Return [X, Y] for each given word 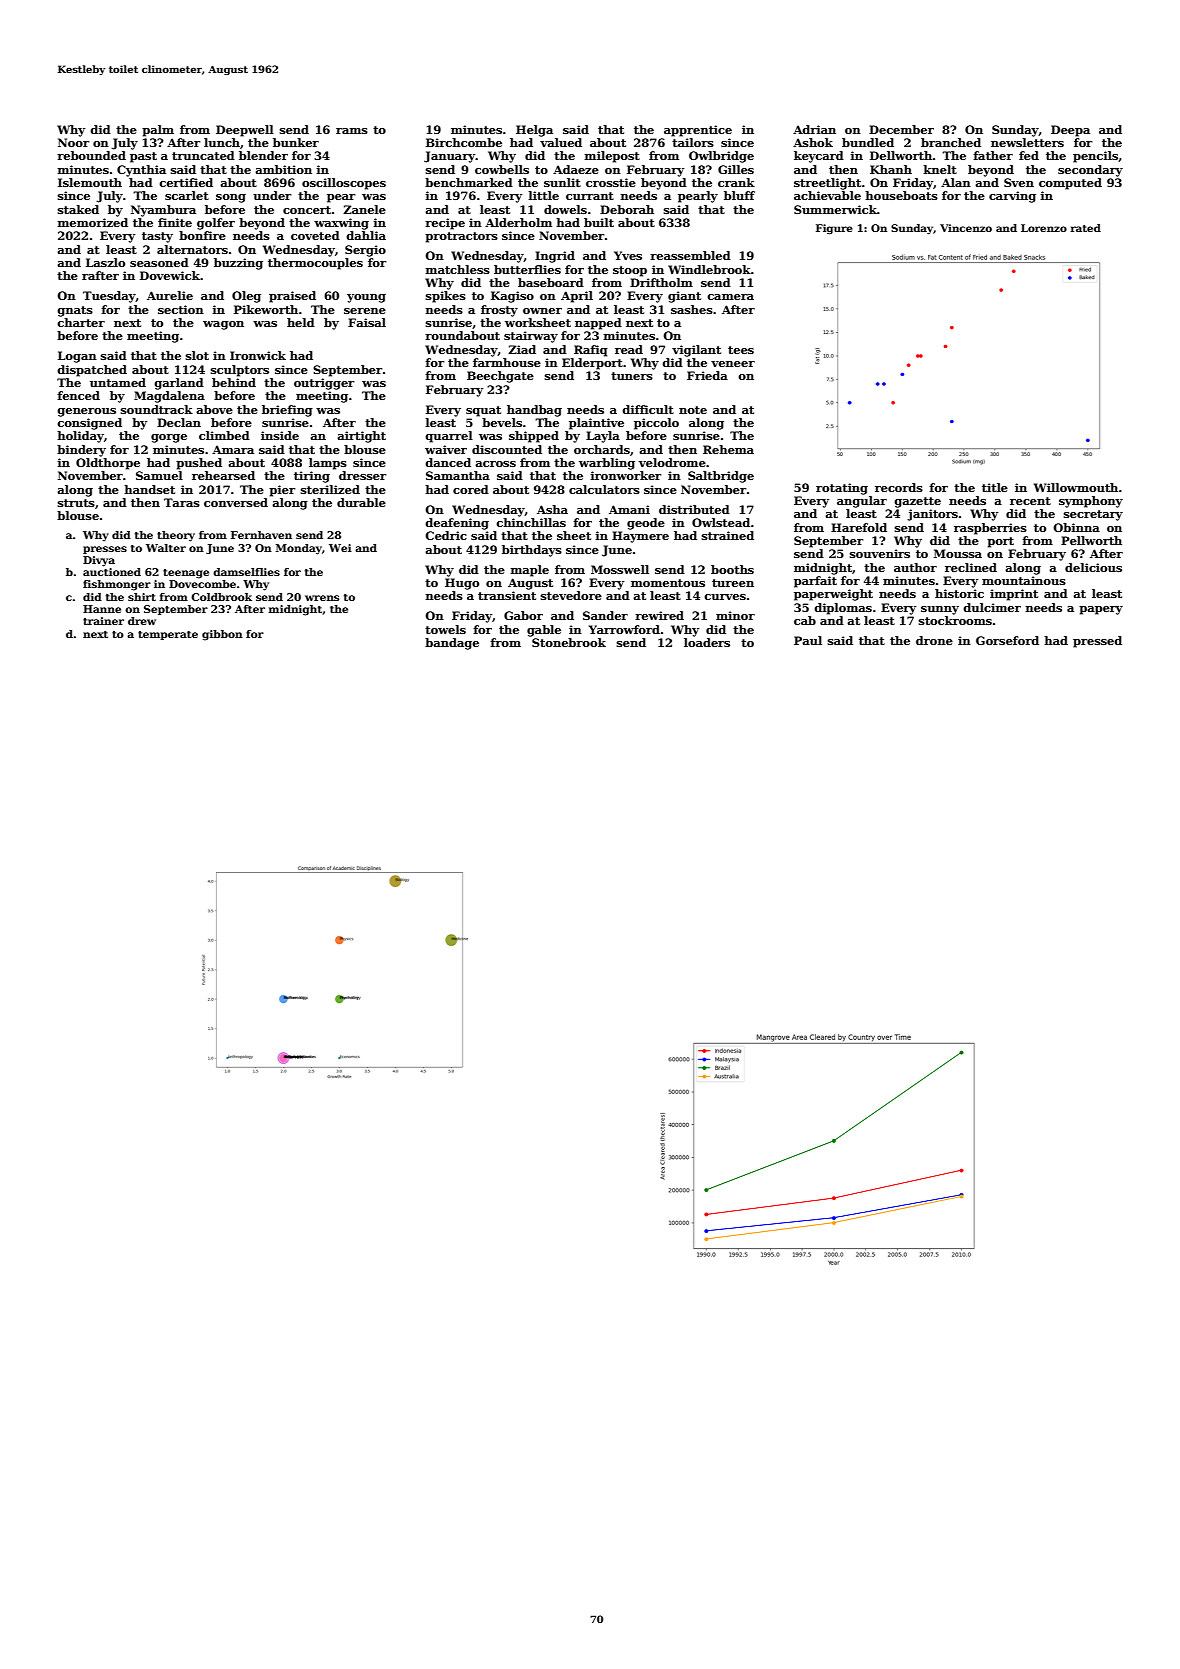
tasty [157, 237]
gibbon [222, 635]
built [599, 222]
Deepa [1070, 131]
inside [280, 435]
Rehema [728, 449]
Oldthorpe [108, 464]
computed [1070, 184]
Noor [73, 142]
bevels [502, 422]
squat [483, 411]
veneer [733, 364]
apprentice [698, 131]
